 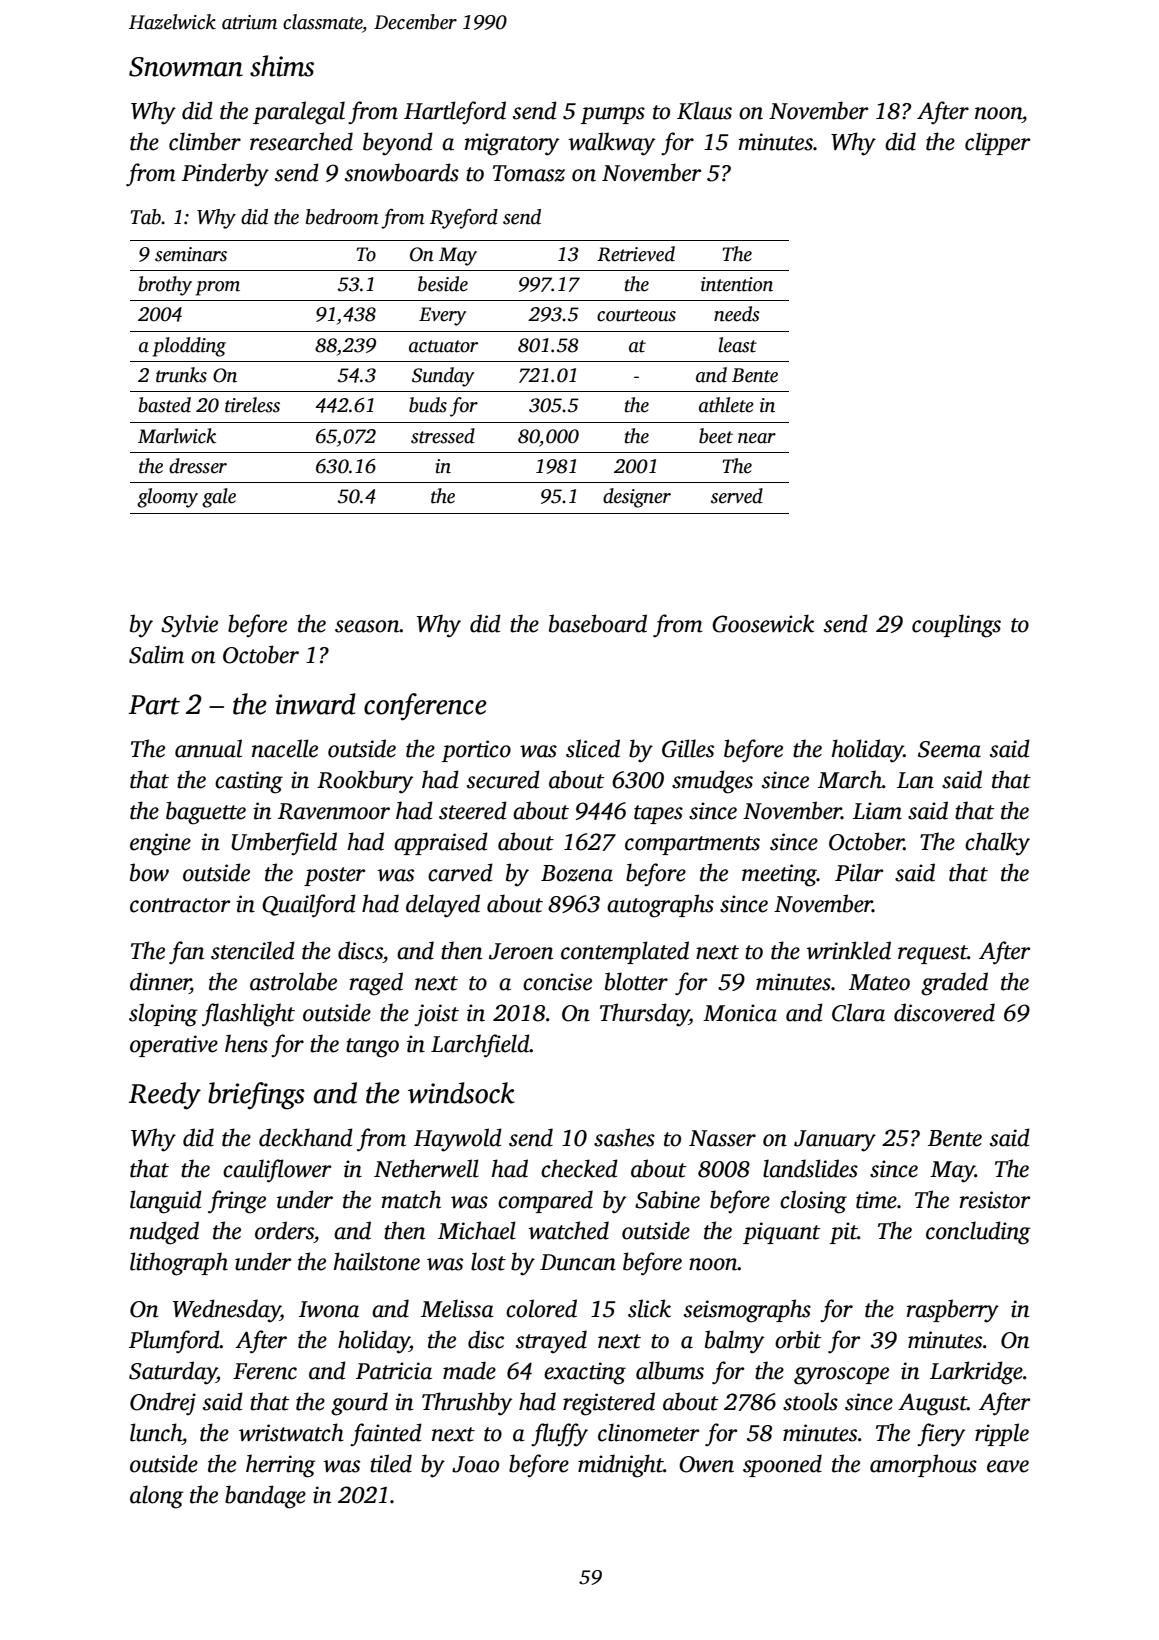 I want to click on athlete, so click(x=726, y=405).
